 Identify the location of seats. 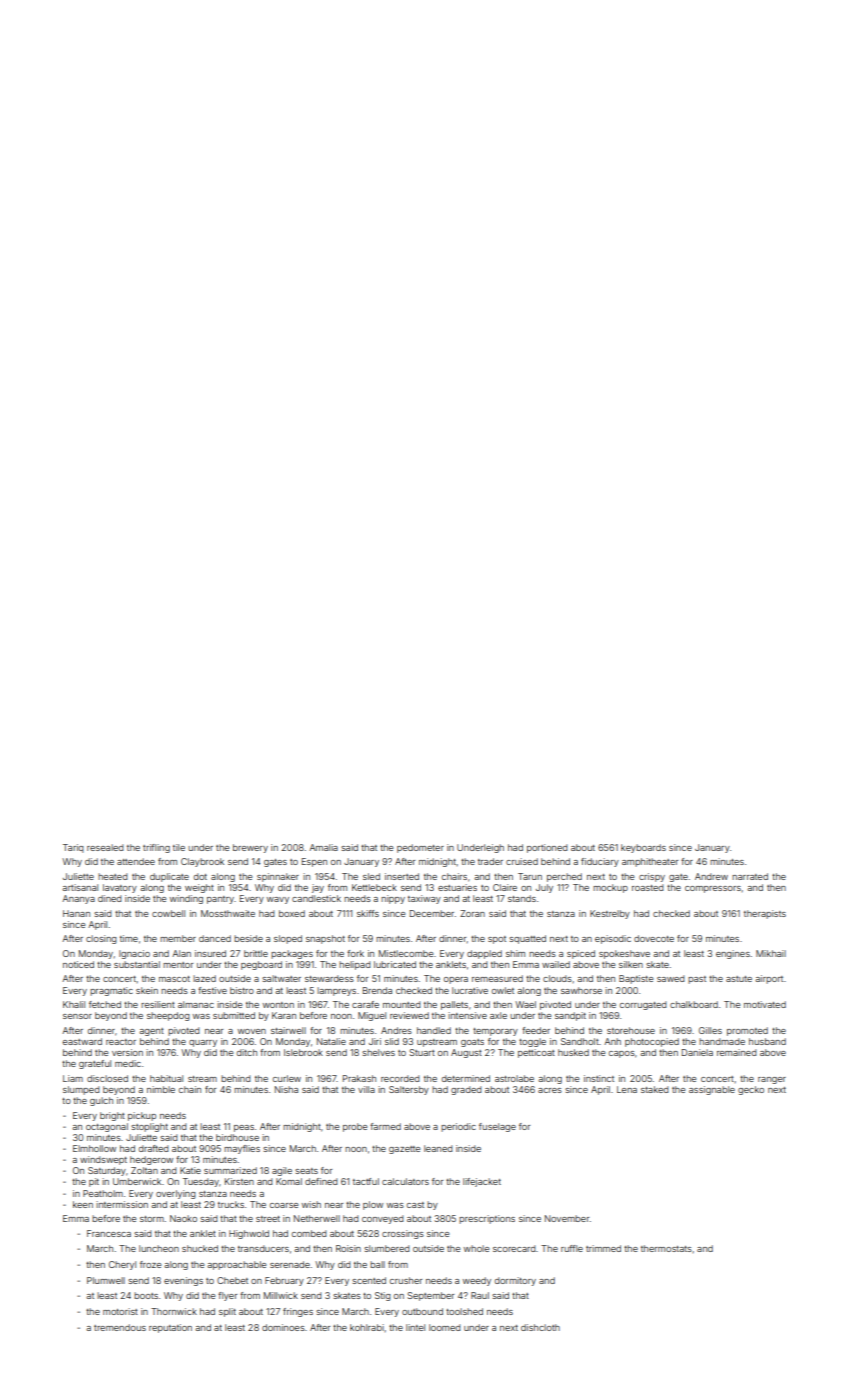
(306, 1171).
